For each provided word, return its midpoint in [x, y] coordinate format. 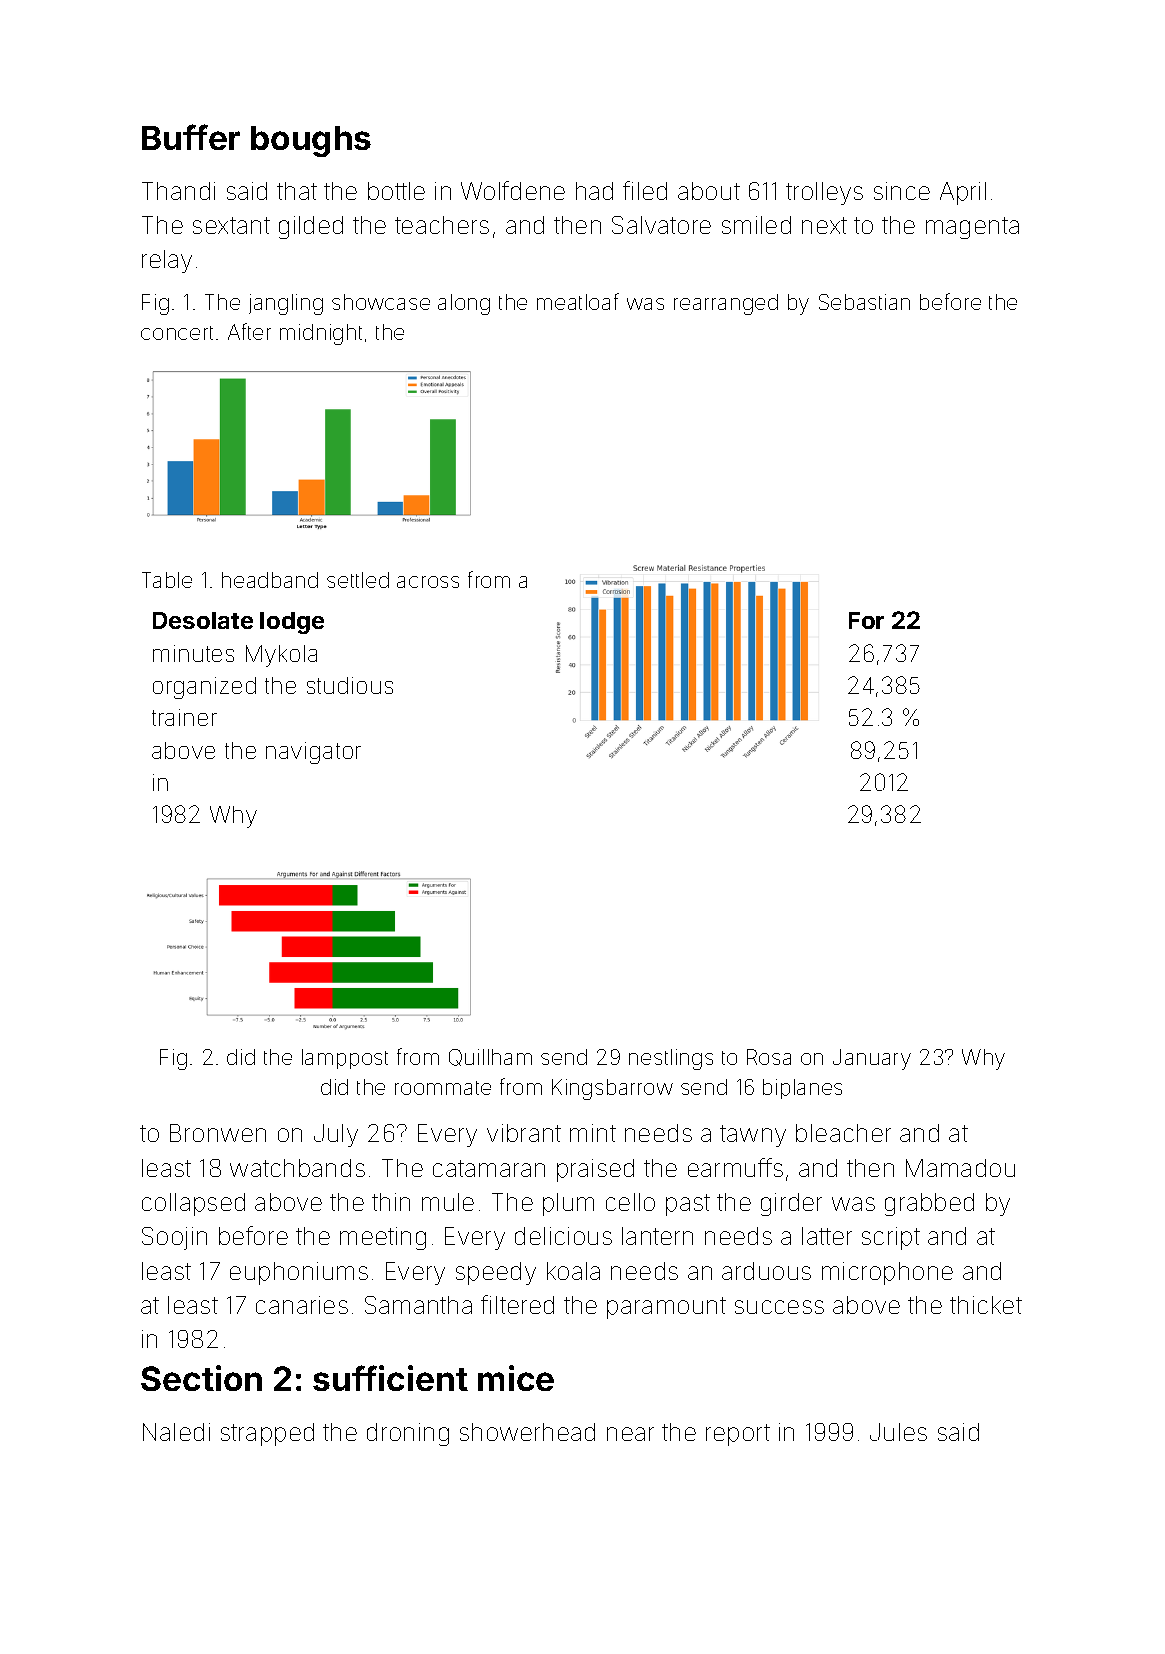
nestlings [671, 1059]
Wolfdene [513, 190]
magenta [972, 228]
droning [408, 1434]
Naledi [176, 1432]
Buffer [191, 137]
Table [167, 580]
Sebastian [864, 302]
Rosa [769, 1057]
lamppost [345, 1059]
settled [358, 580]
